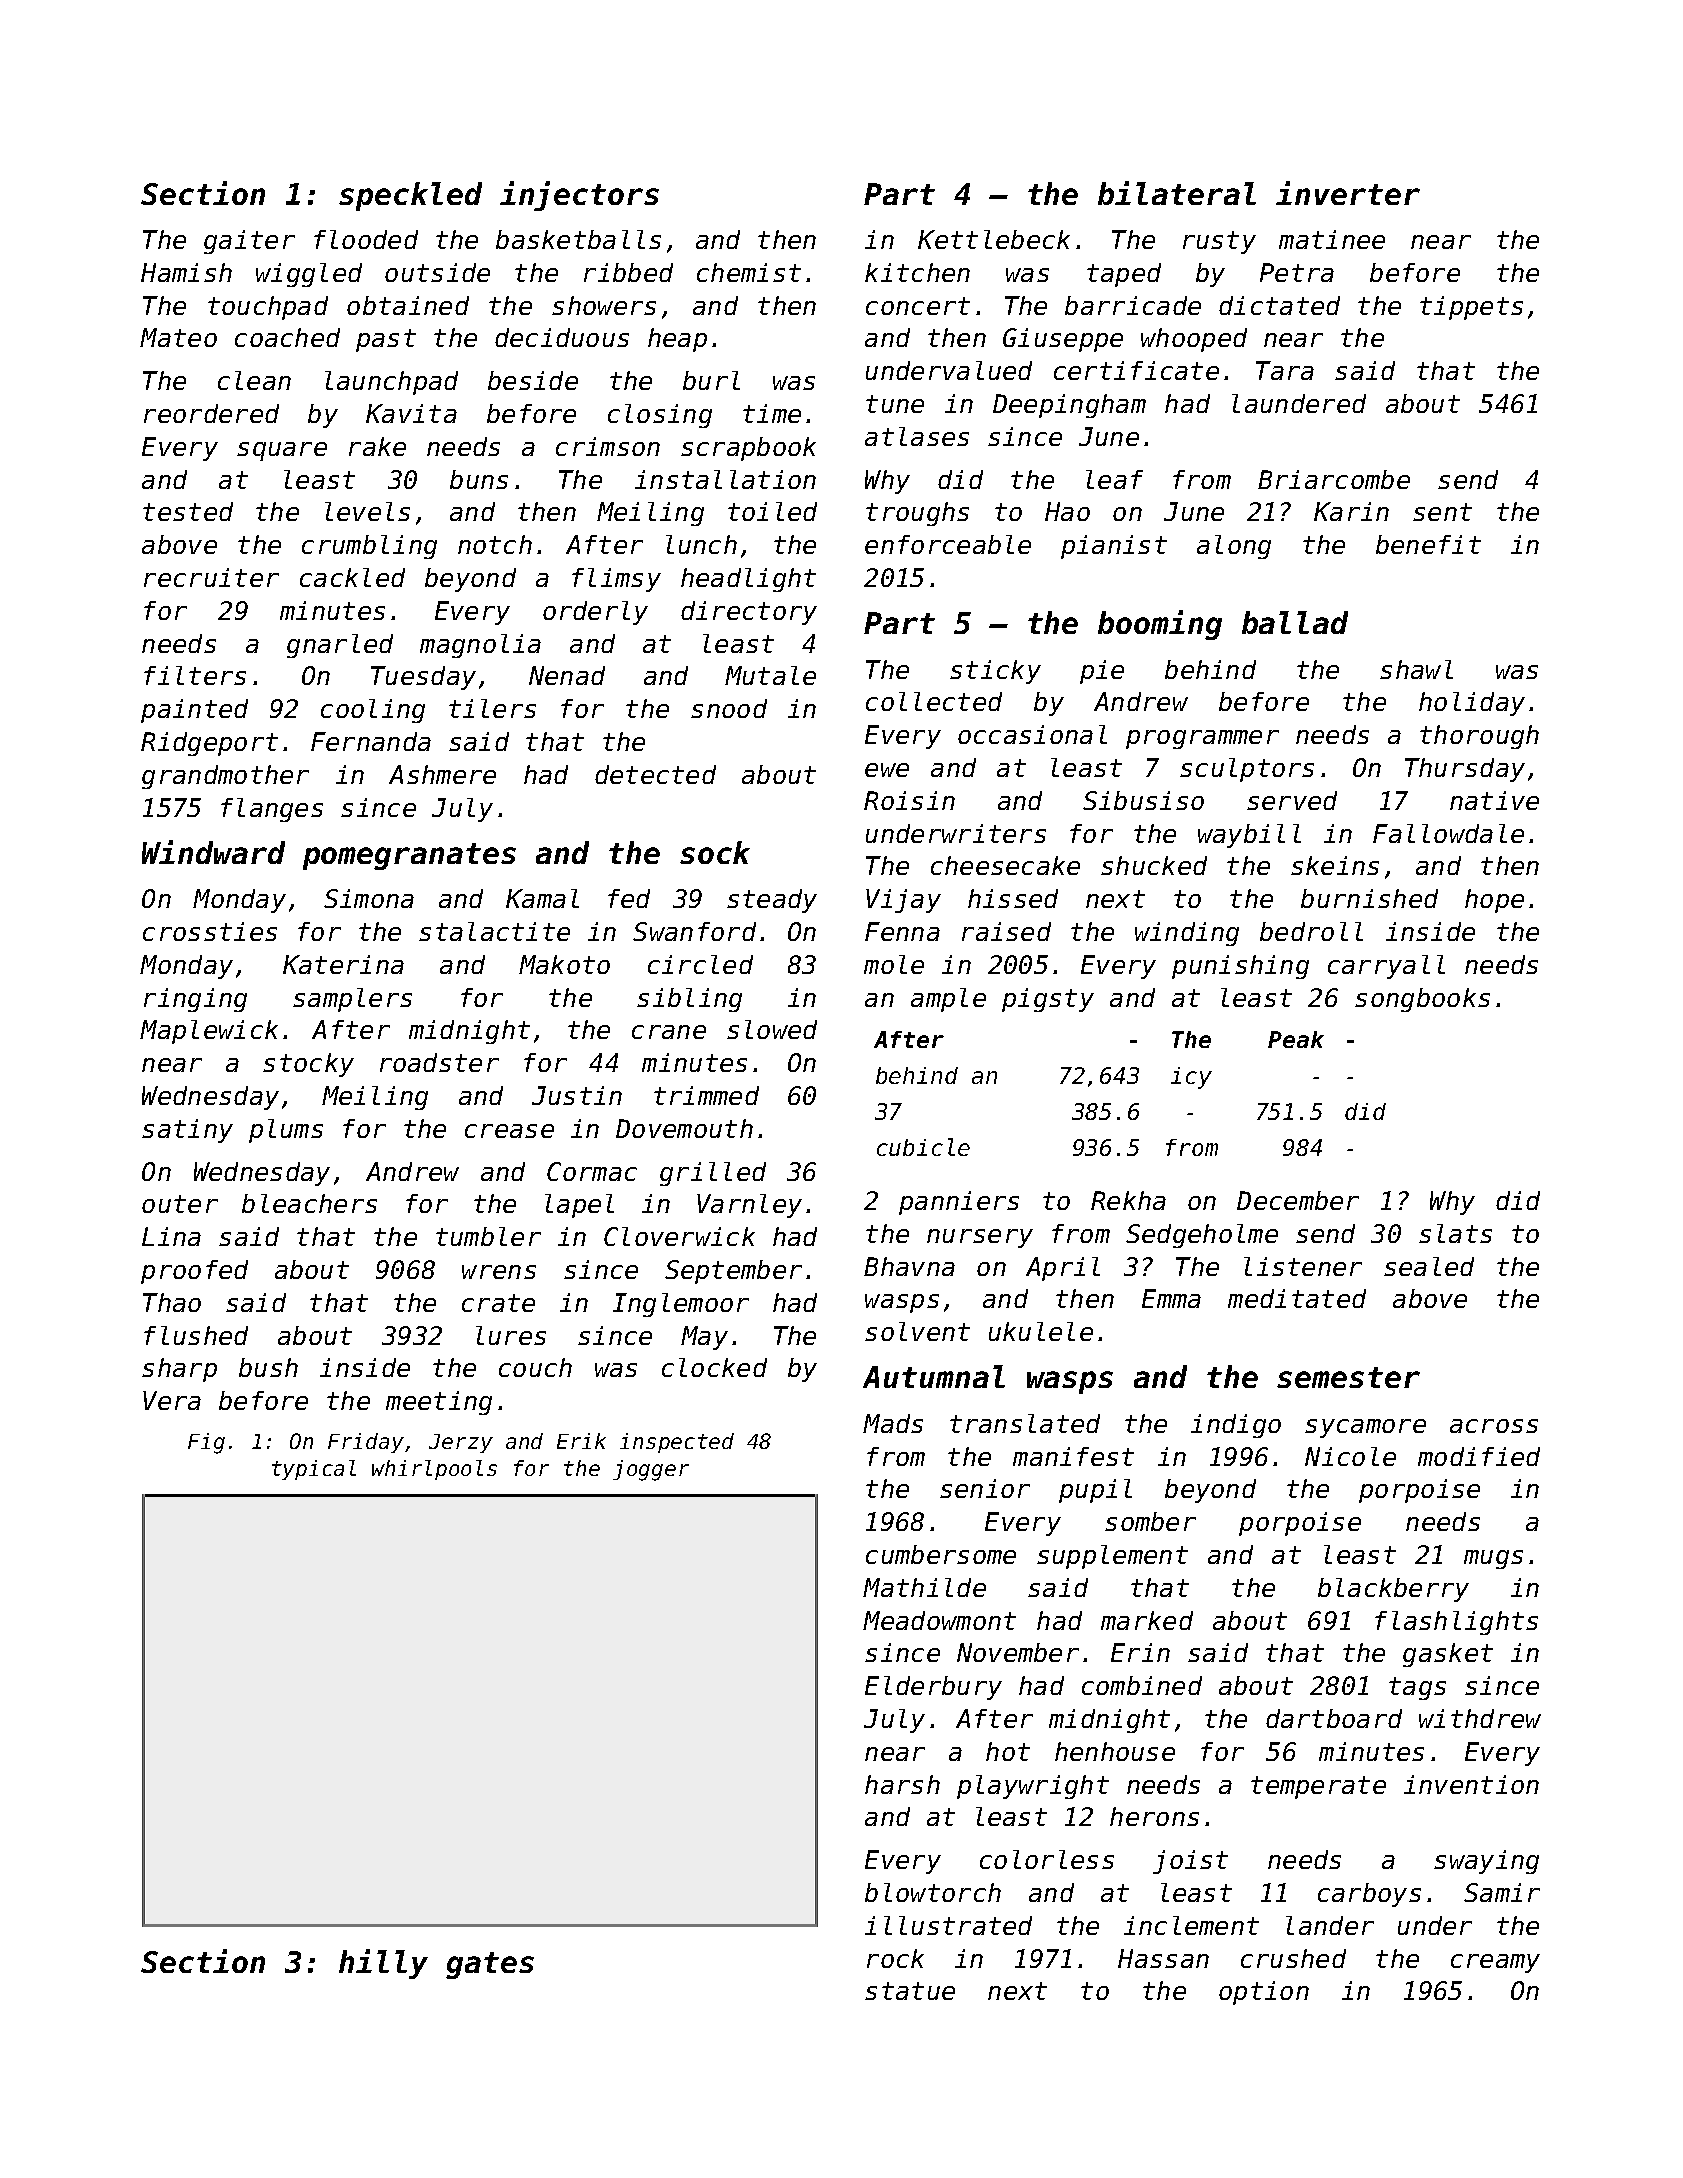 The width and height of the image is (1683, 2178). What do you see at coordinates (1048, 1000) in the image?
I see `pigsty` at bounding box center [1048, 1000].
